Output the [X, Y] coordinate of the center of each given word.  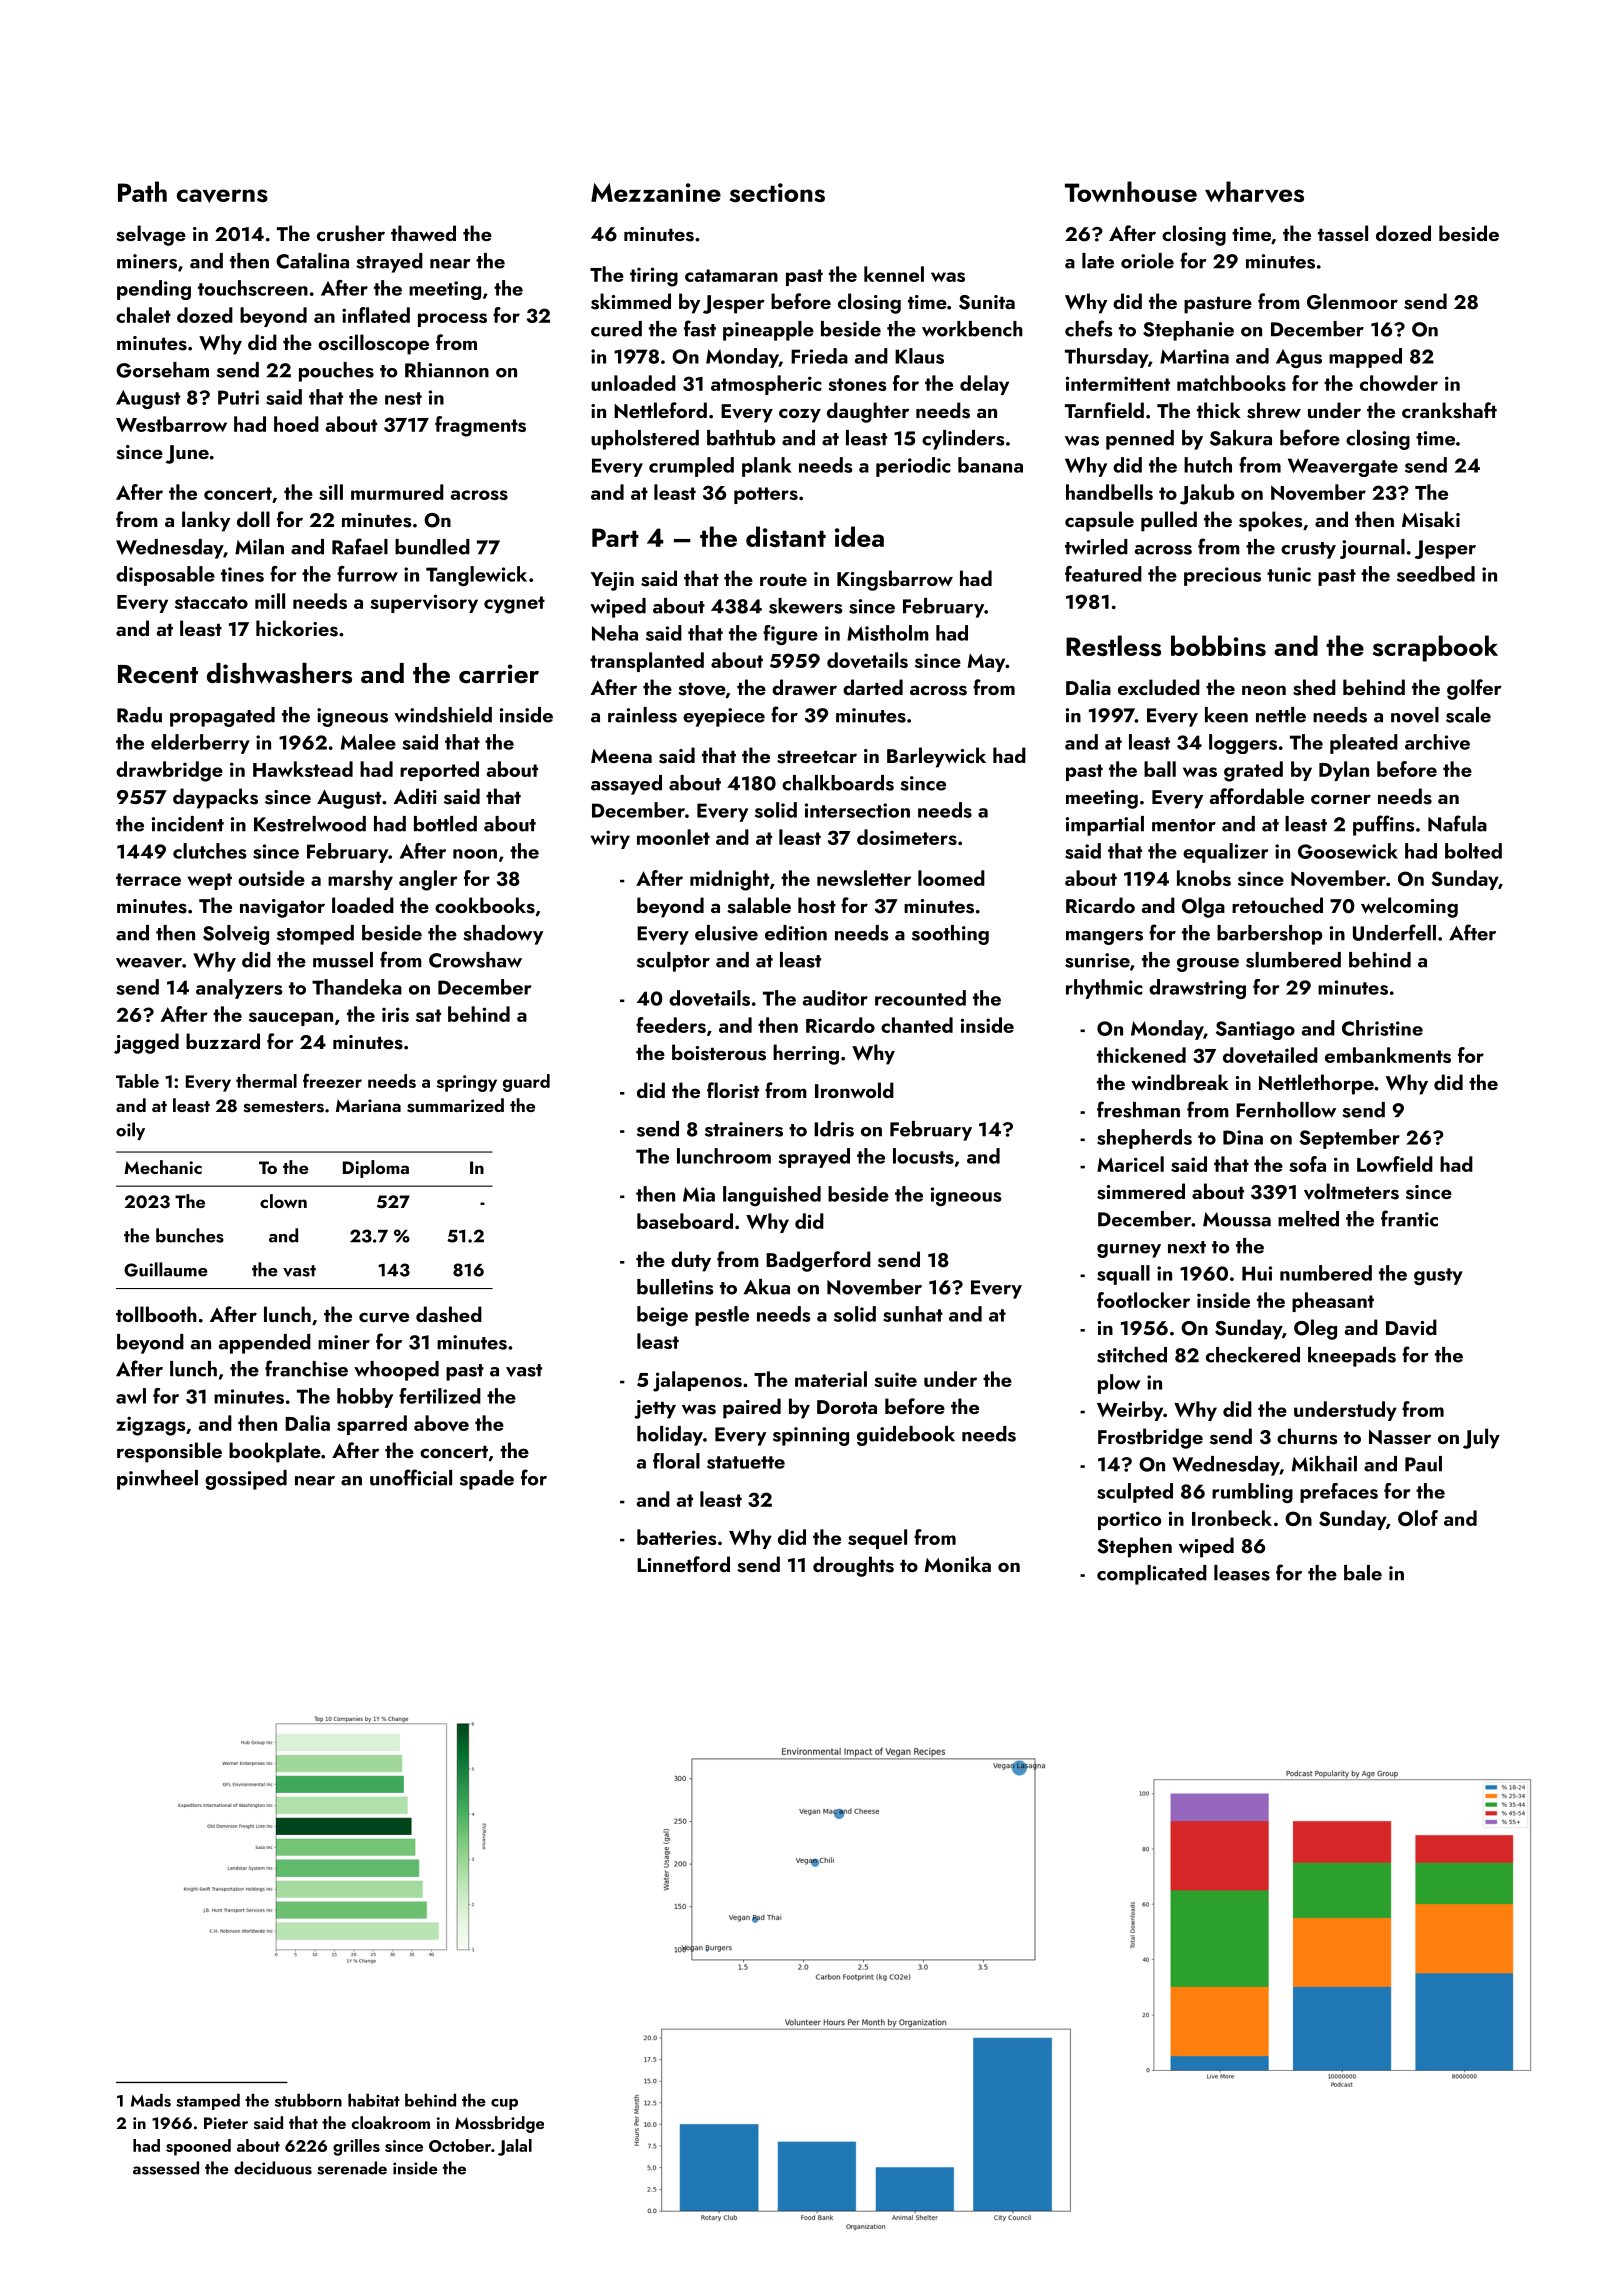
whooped [396, 1371]
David [1411, 1327]
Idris [834, 1129]
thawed [423, 233]
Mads [151, 2100]
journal [1372, 549]
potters [766, 495]
